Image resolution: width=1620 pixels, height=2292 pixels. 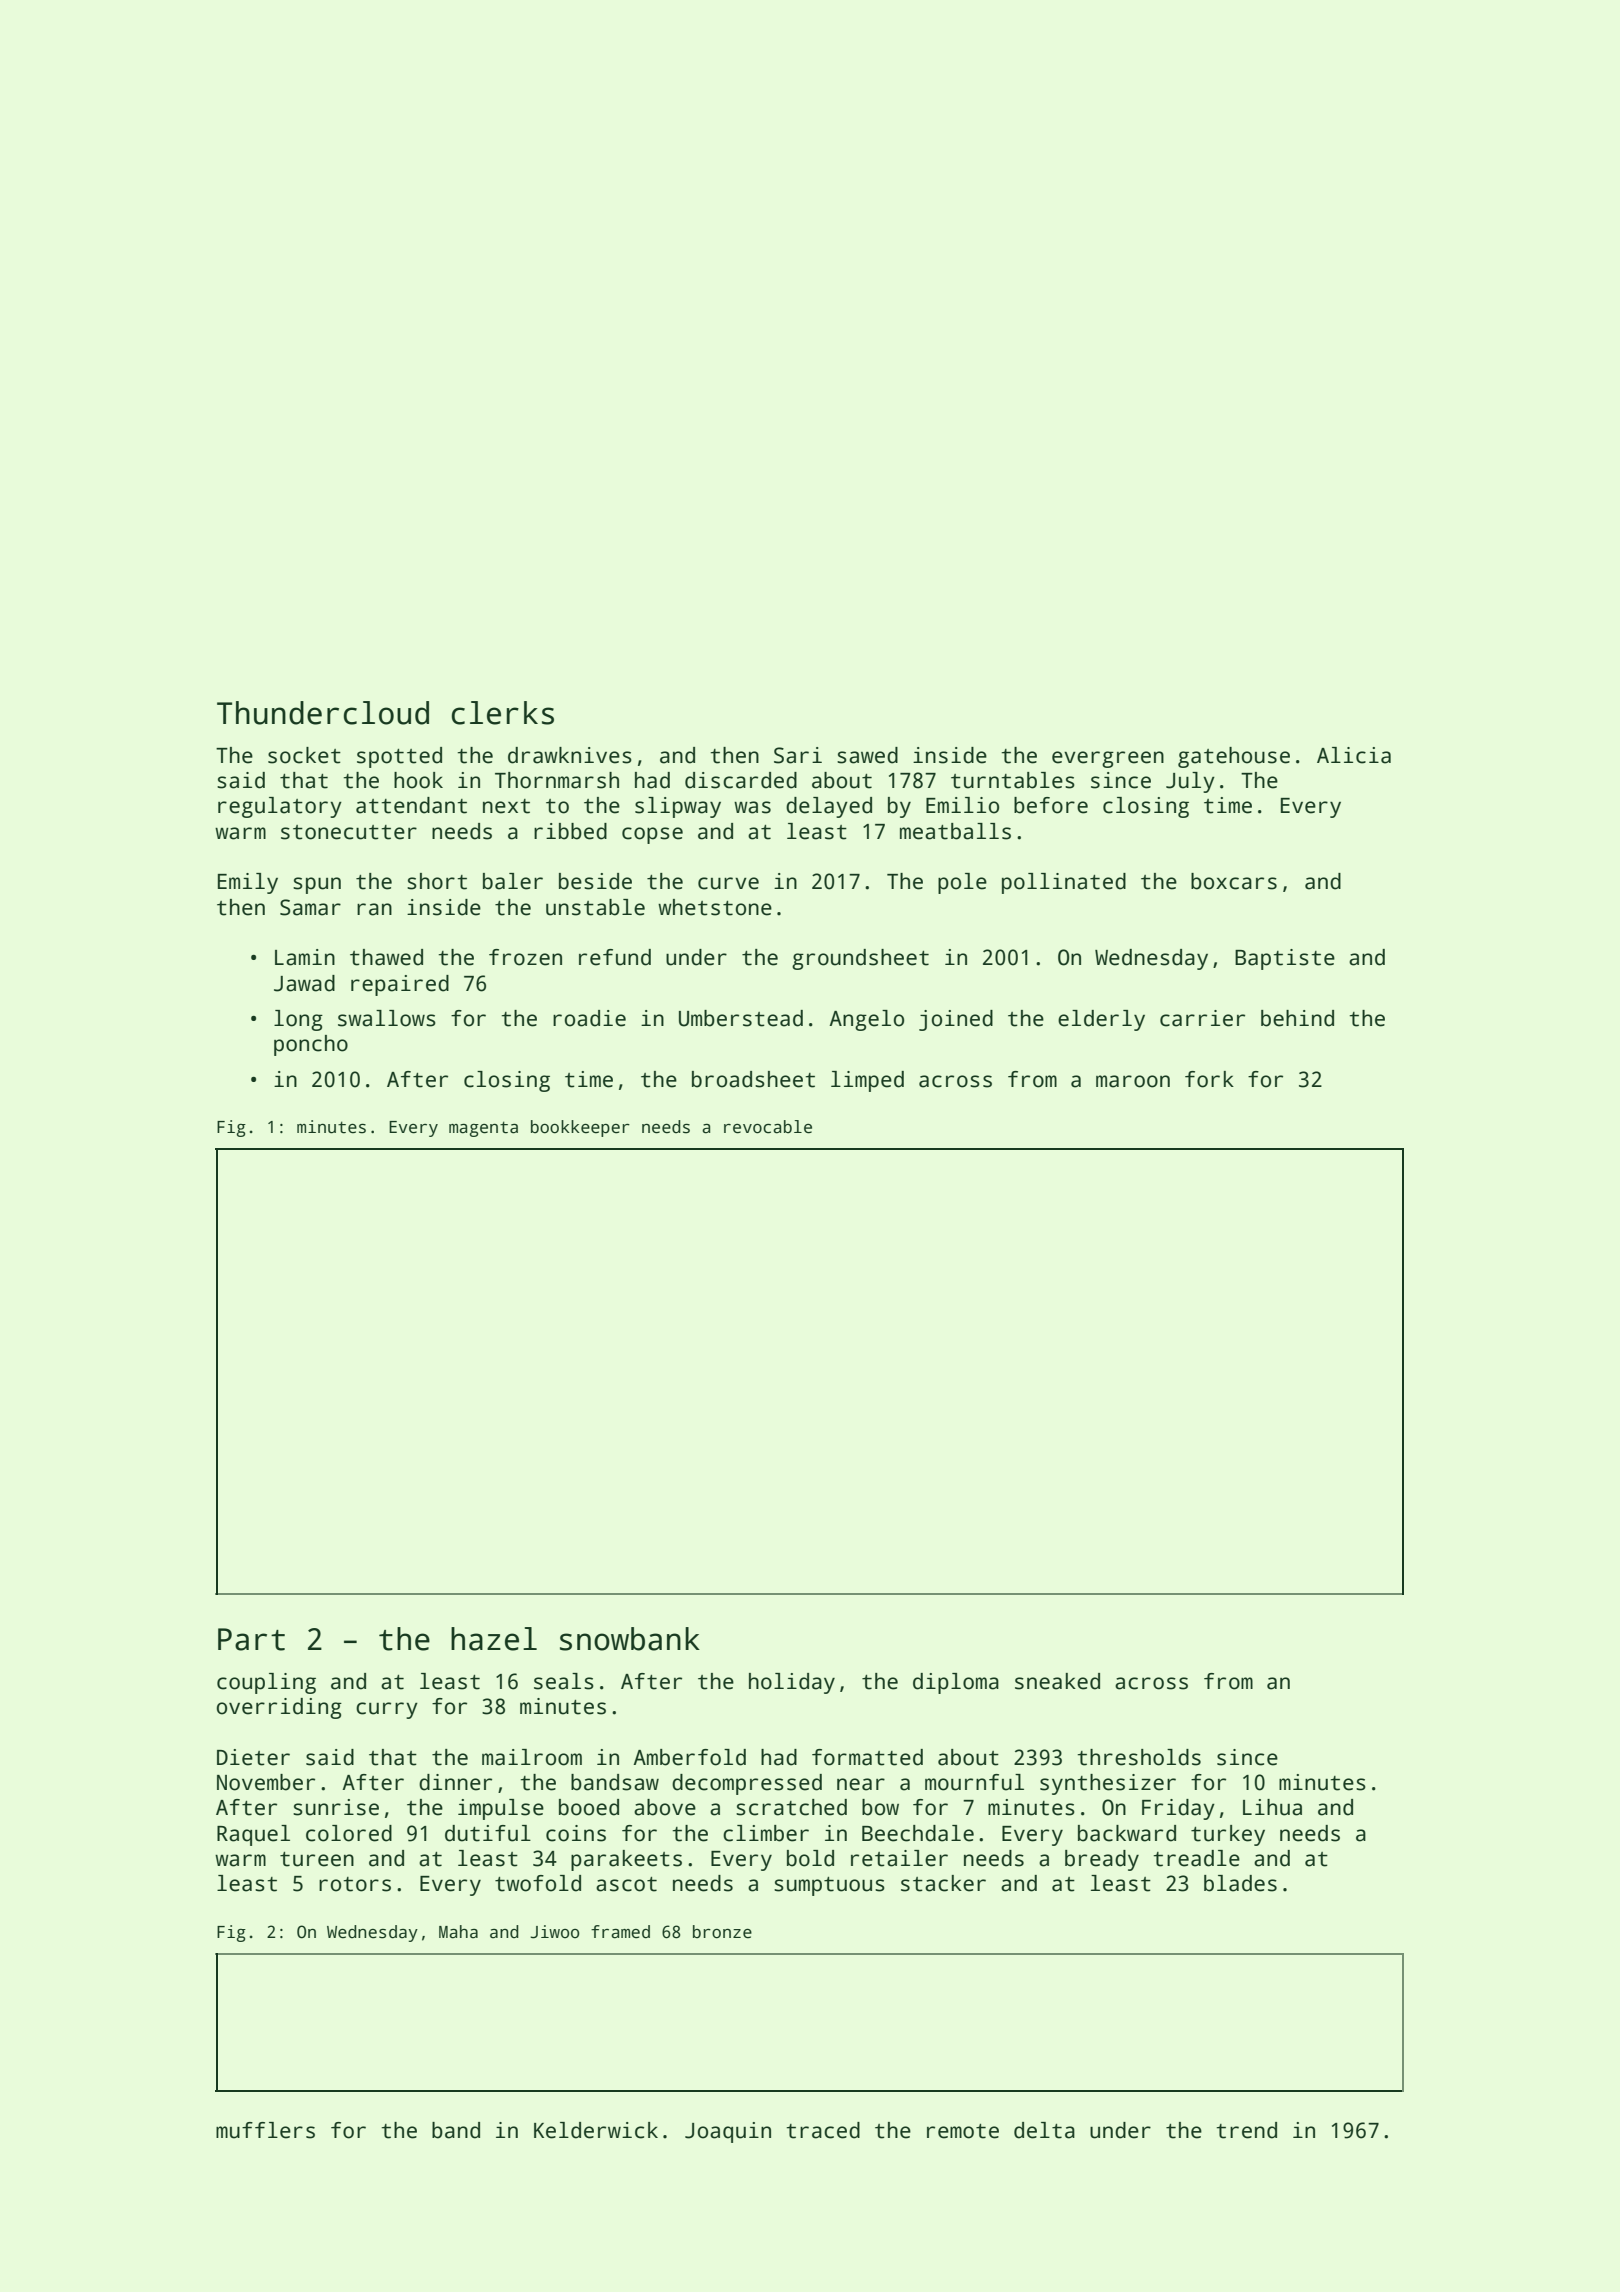 What do you see at coordinates (630, 1639) in the image?
I see `snowbank` at bounding box center [630, 1639].
